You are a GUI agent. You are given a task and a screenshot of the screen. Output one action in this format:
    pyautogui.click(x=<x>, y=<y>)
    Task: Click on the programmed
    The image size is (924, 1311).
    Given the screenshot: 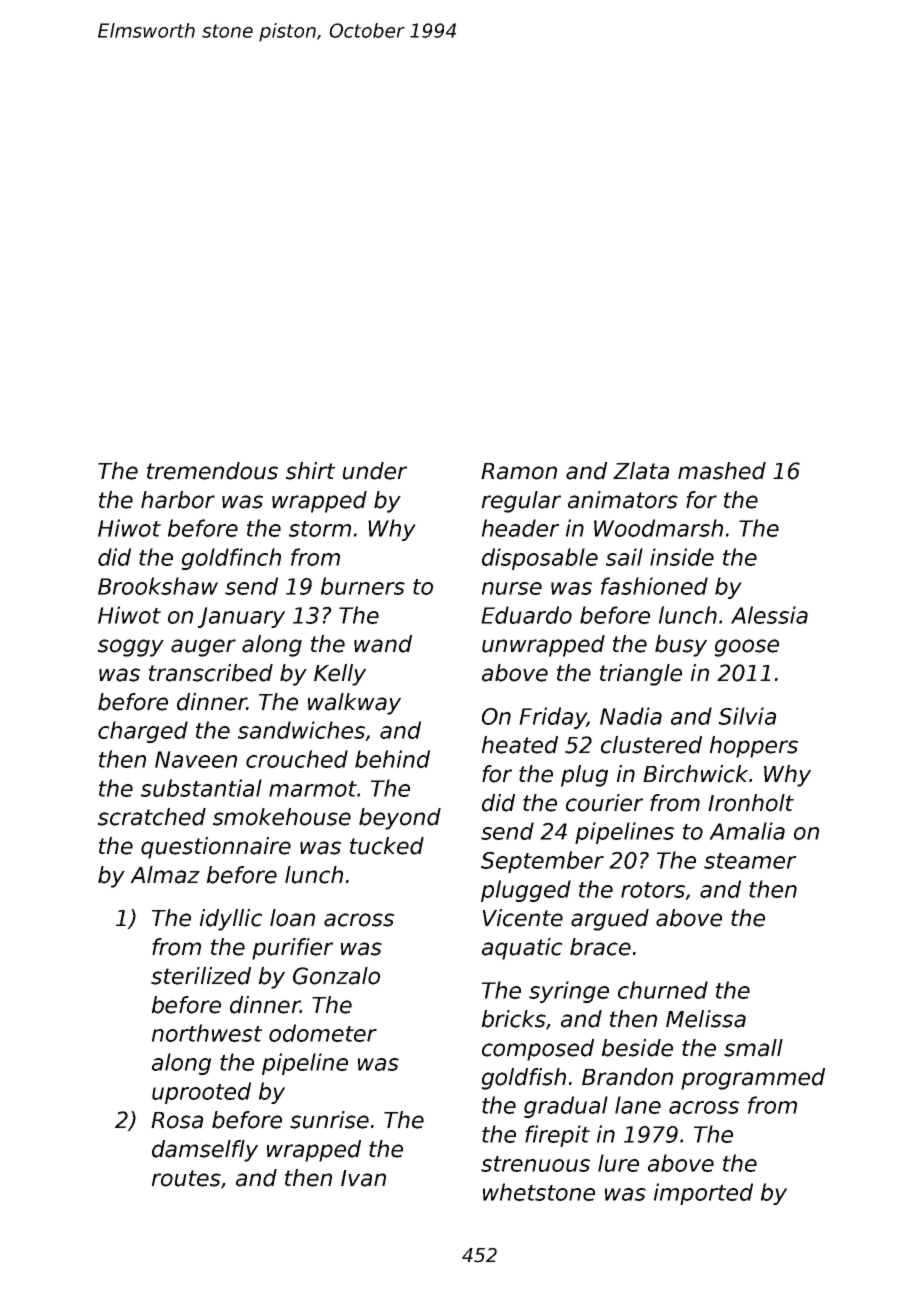 What is the action you would take?
    pyautogui.click(x=753, y=1079)
